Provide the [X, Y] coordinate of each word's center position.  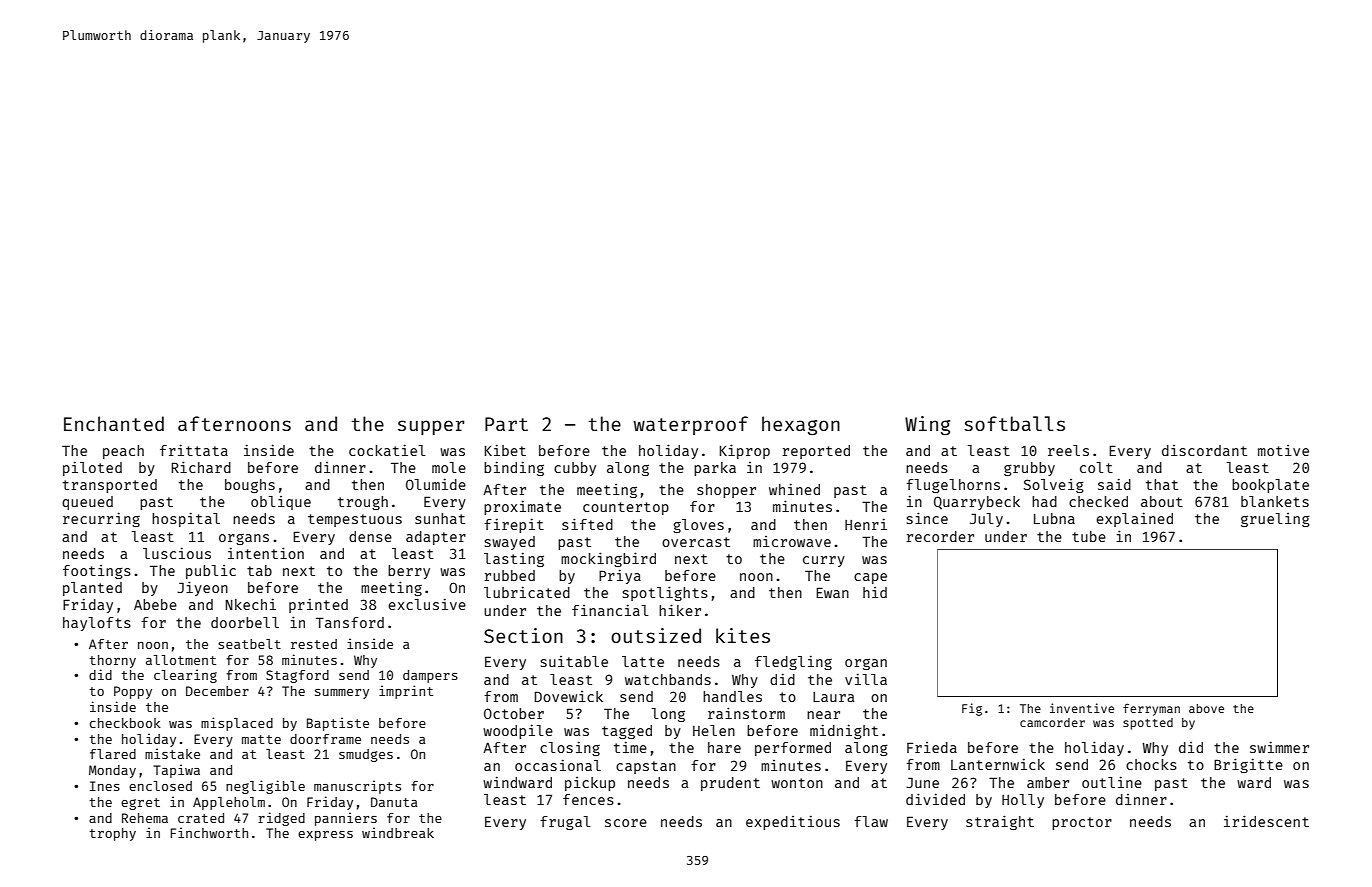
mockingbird [608, 559]
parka [715, 469]
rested [314, 644]
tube [1089, 536]
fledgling [793, 662]
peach [123, 452]
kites [743, 635]
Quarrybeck [977, 503]
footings [97, 572]
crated [201, 818]
